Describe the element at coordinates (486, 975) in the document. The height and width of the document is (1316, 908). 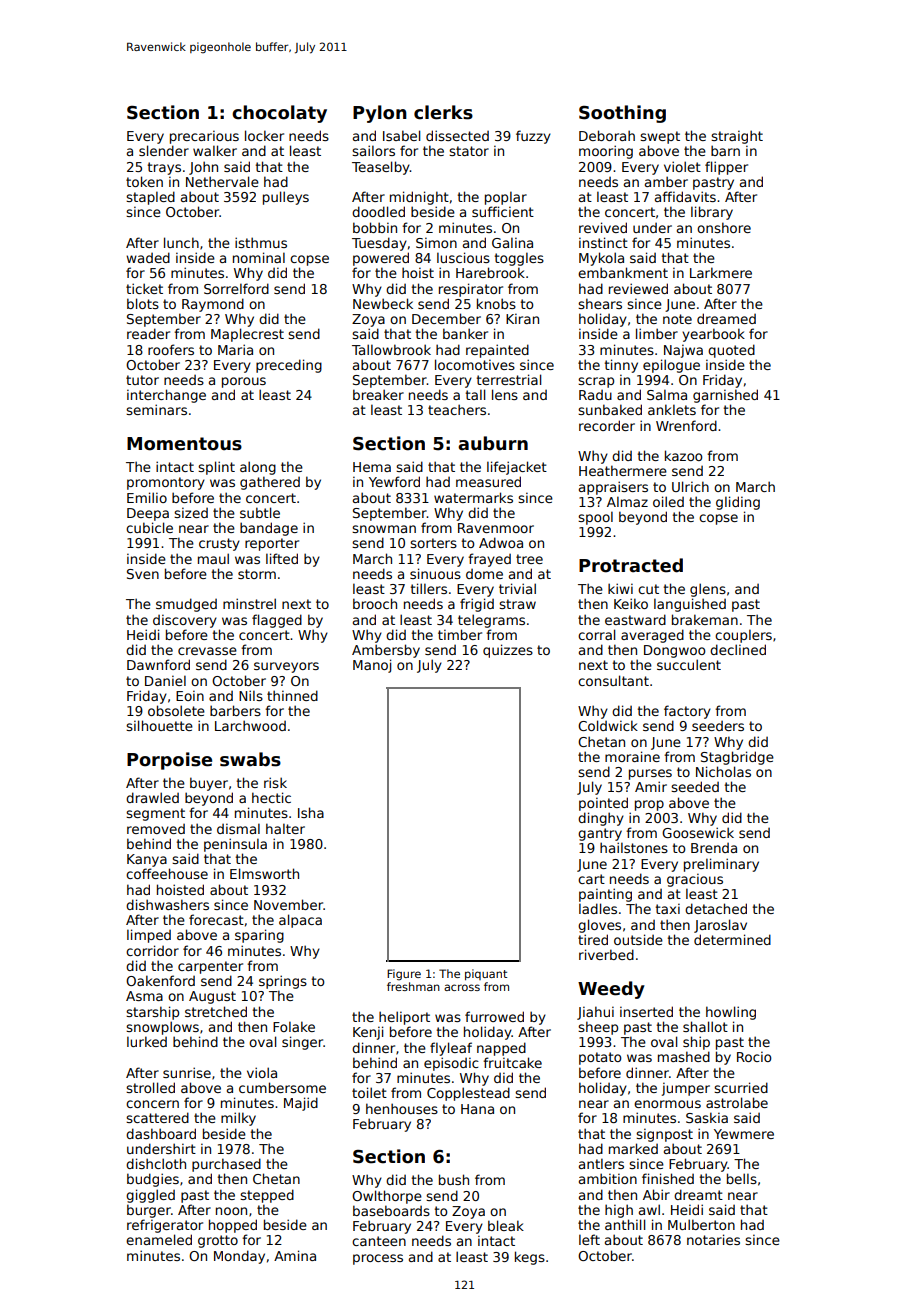
I see `piquant` at that location.
